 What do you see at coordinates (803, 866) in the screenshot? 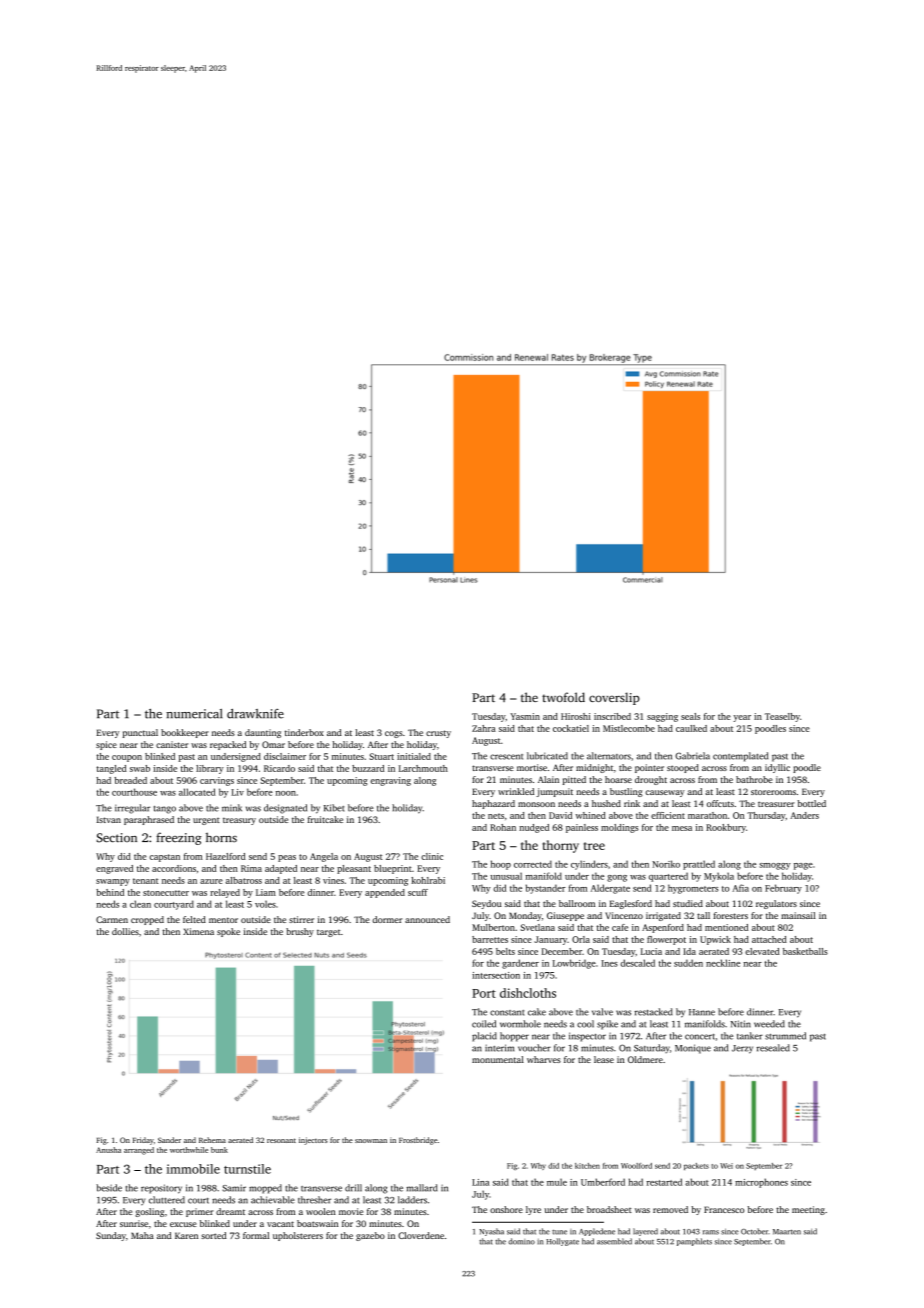
I see `page` at bounding box center [803, 866].
